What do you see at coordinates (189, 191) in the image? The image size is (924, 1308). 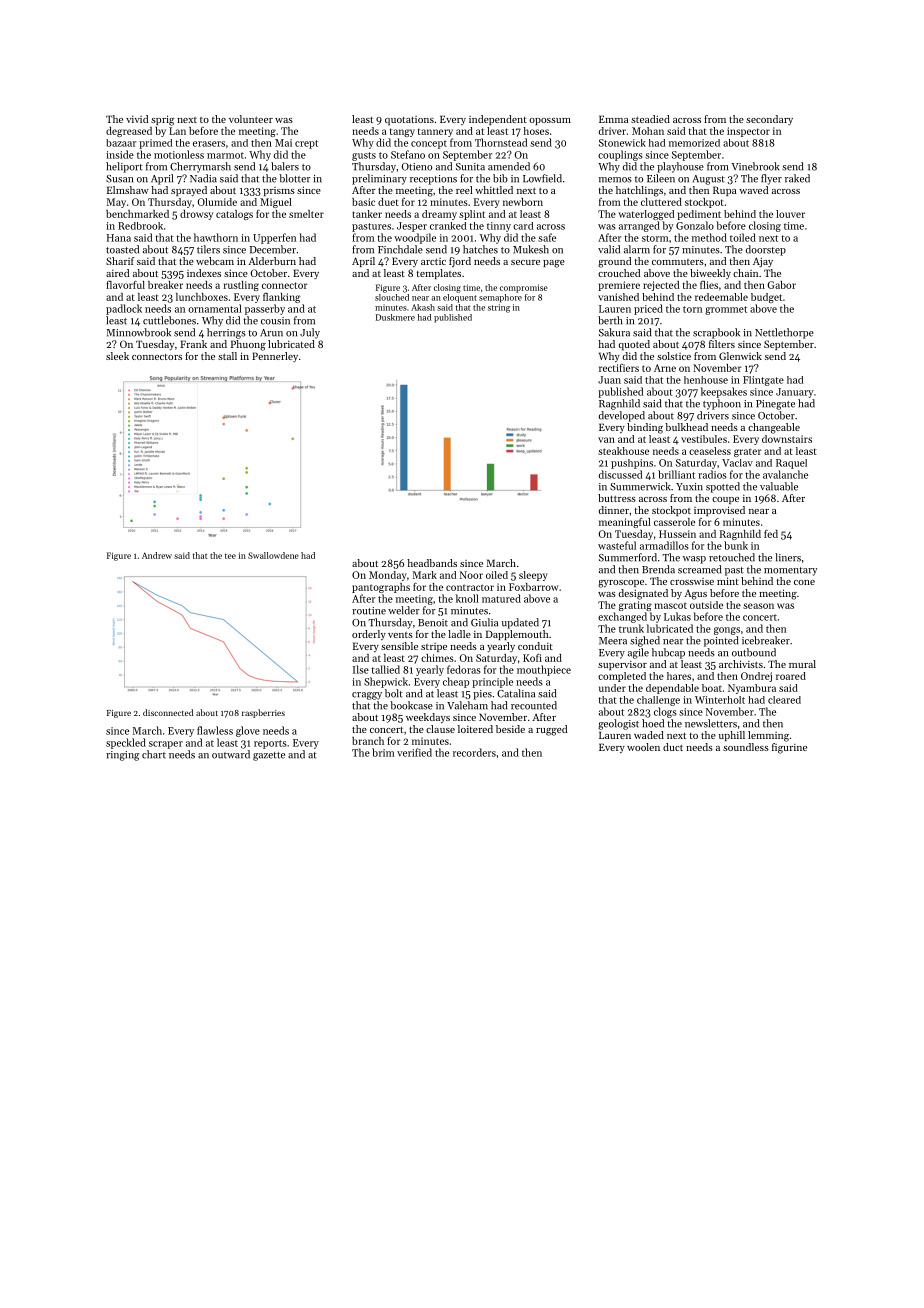 I see `sprayed` at bounding box center [189, 191].
